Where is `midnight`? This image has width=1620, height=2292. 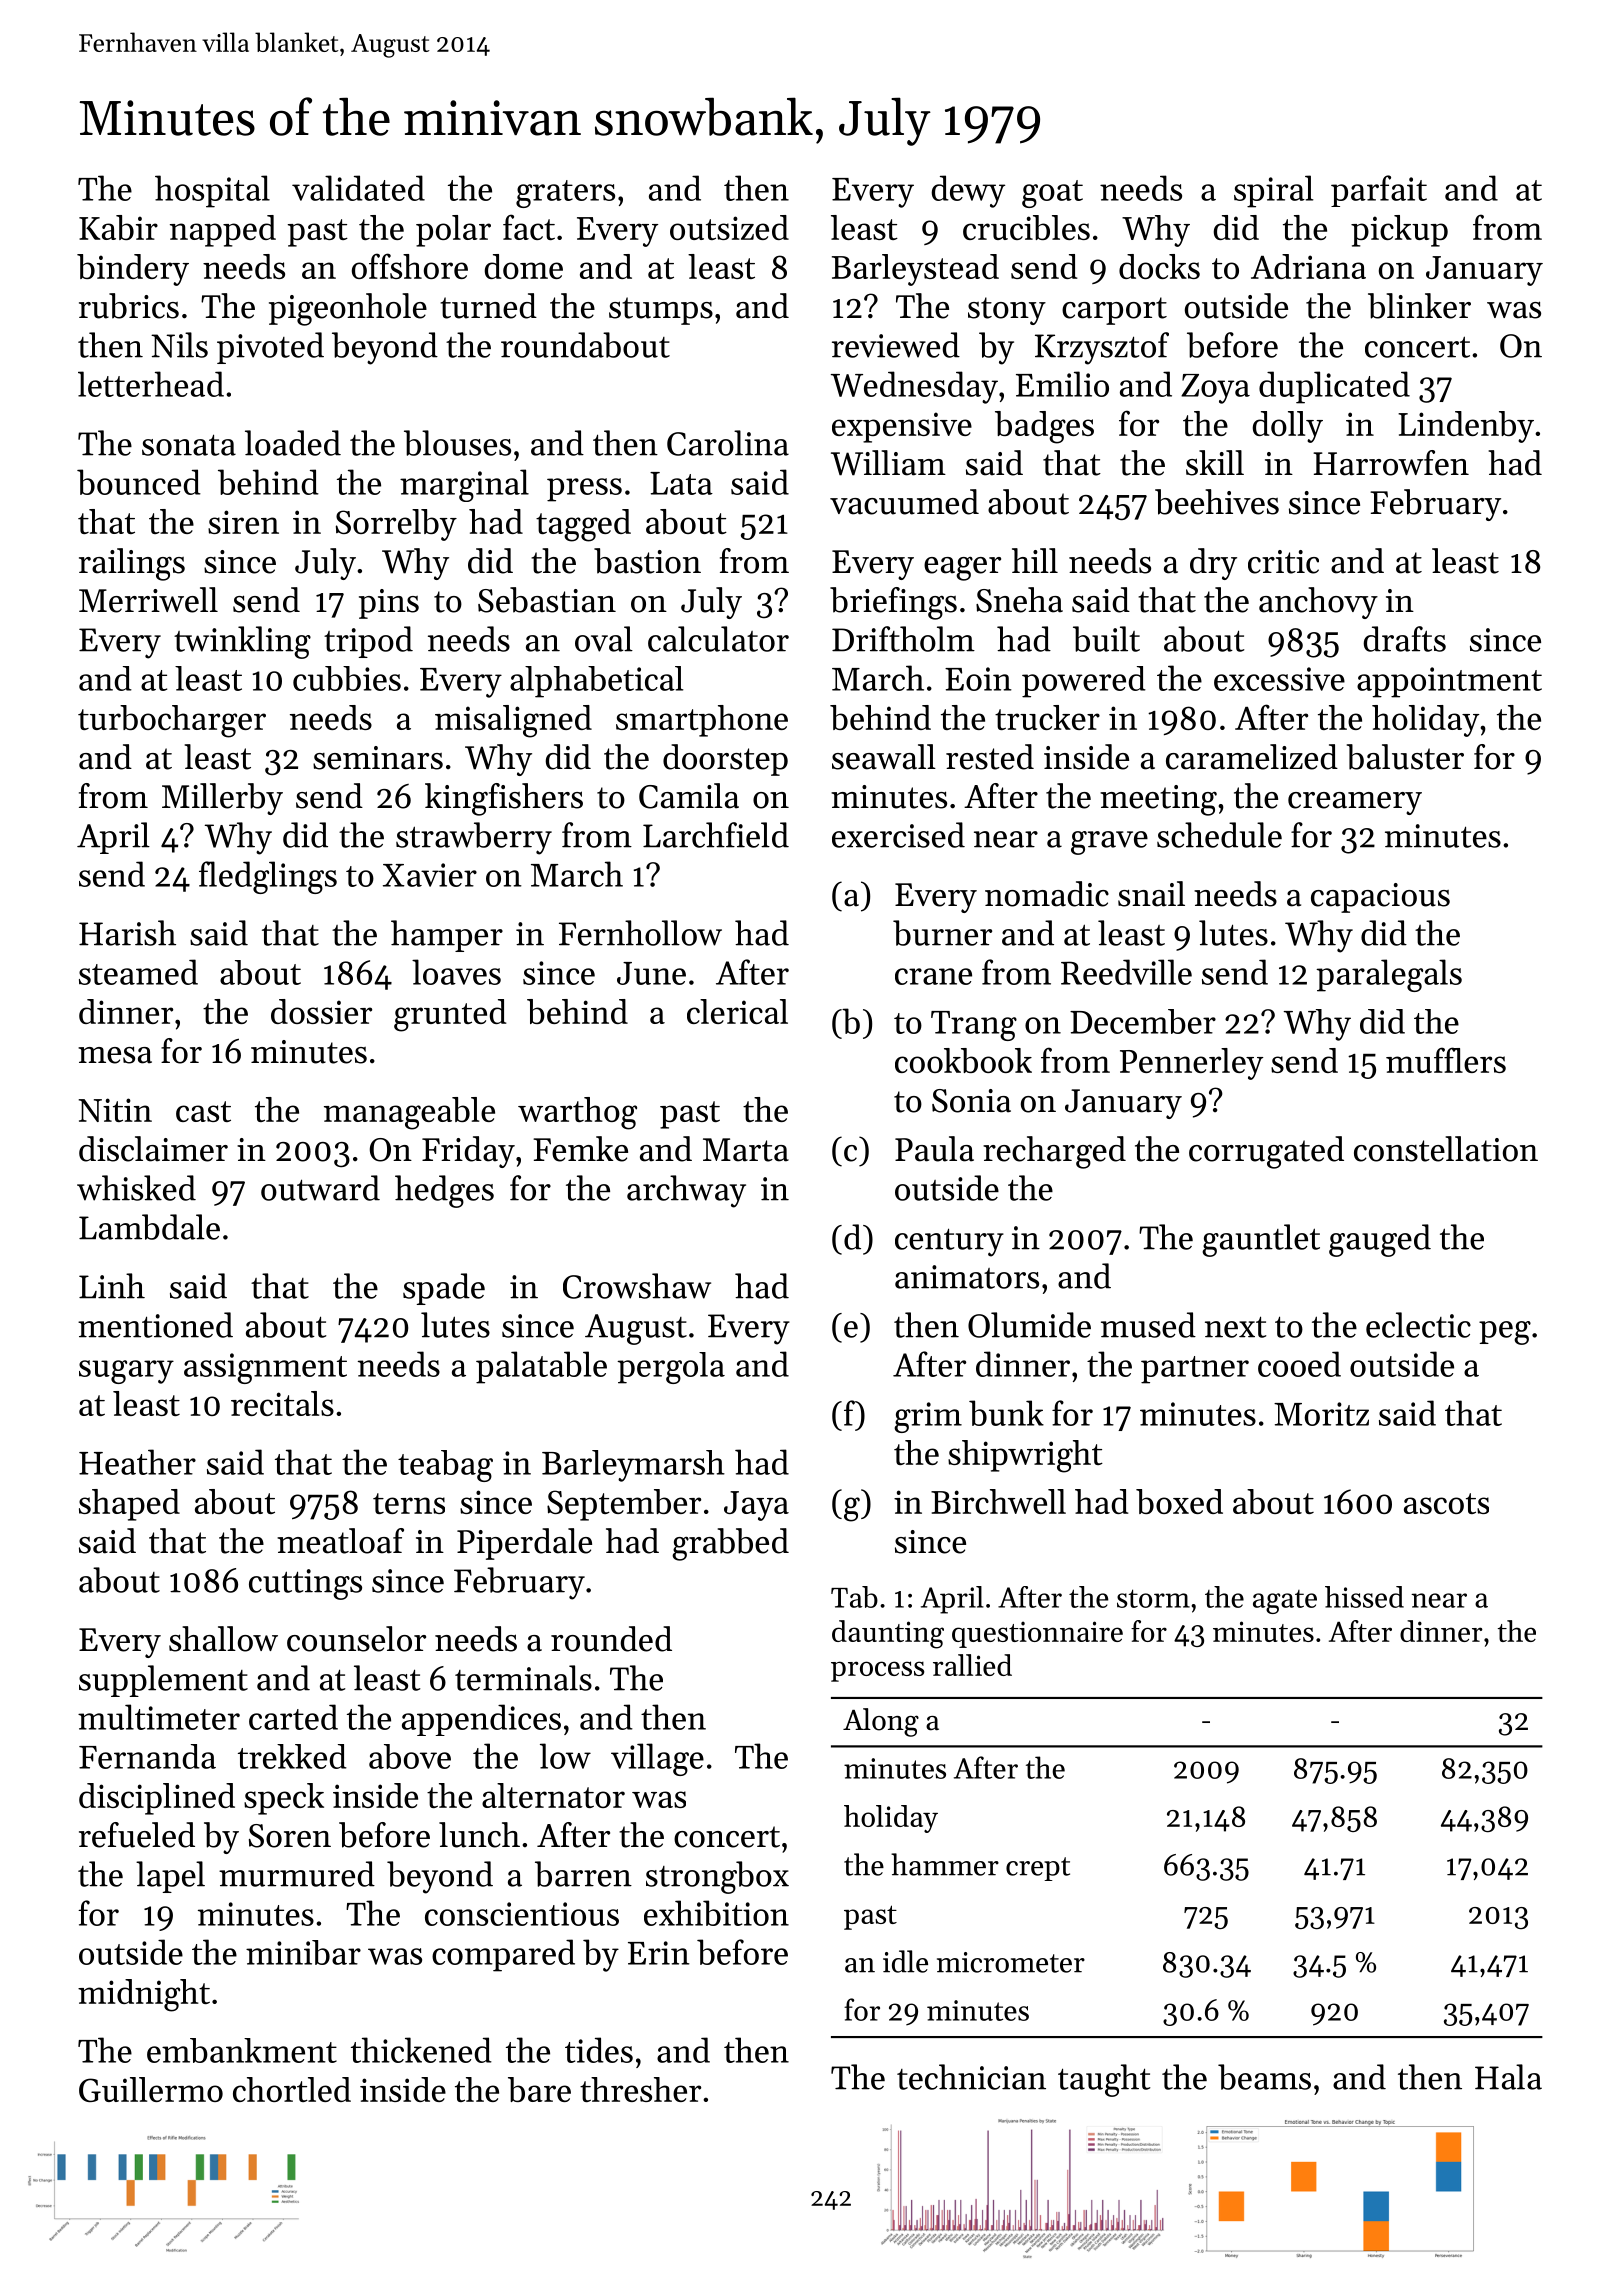 midnight is located at coordinates (144, 1995).
